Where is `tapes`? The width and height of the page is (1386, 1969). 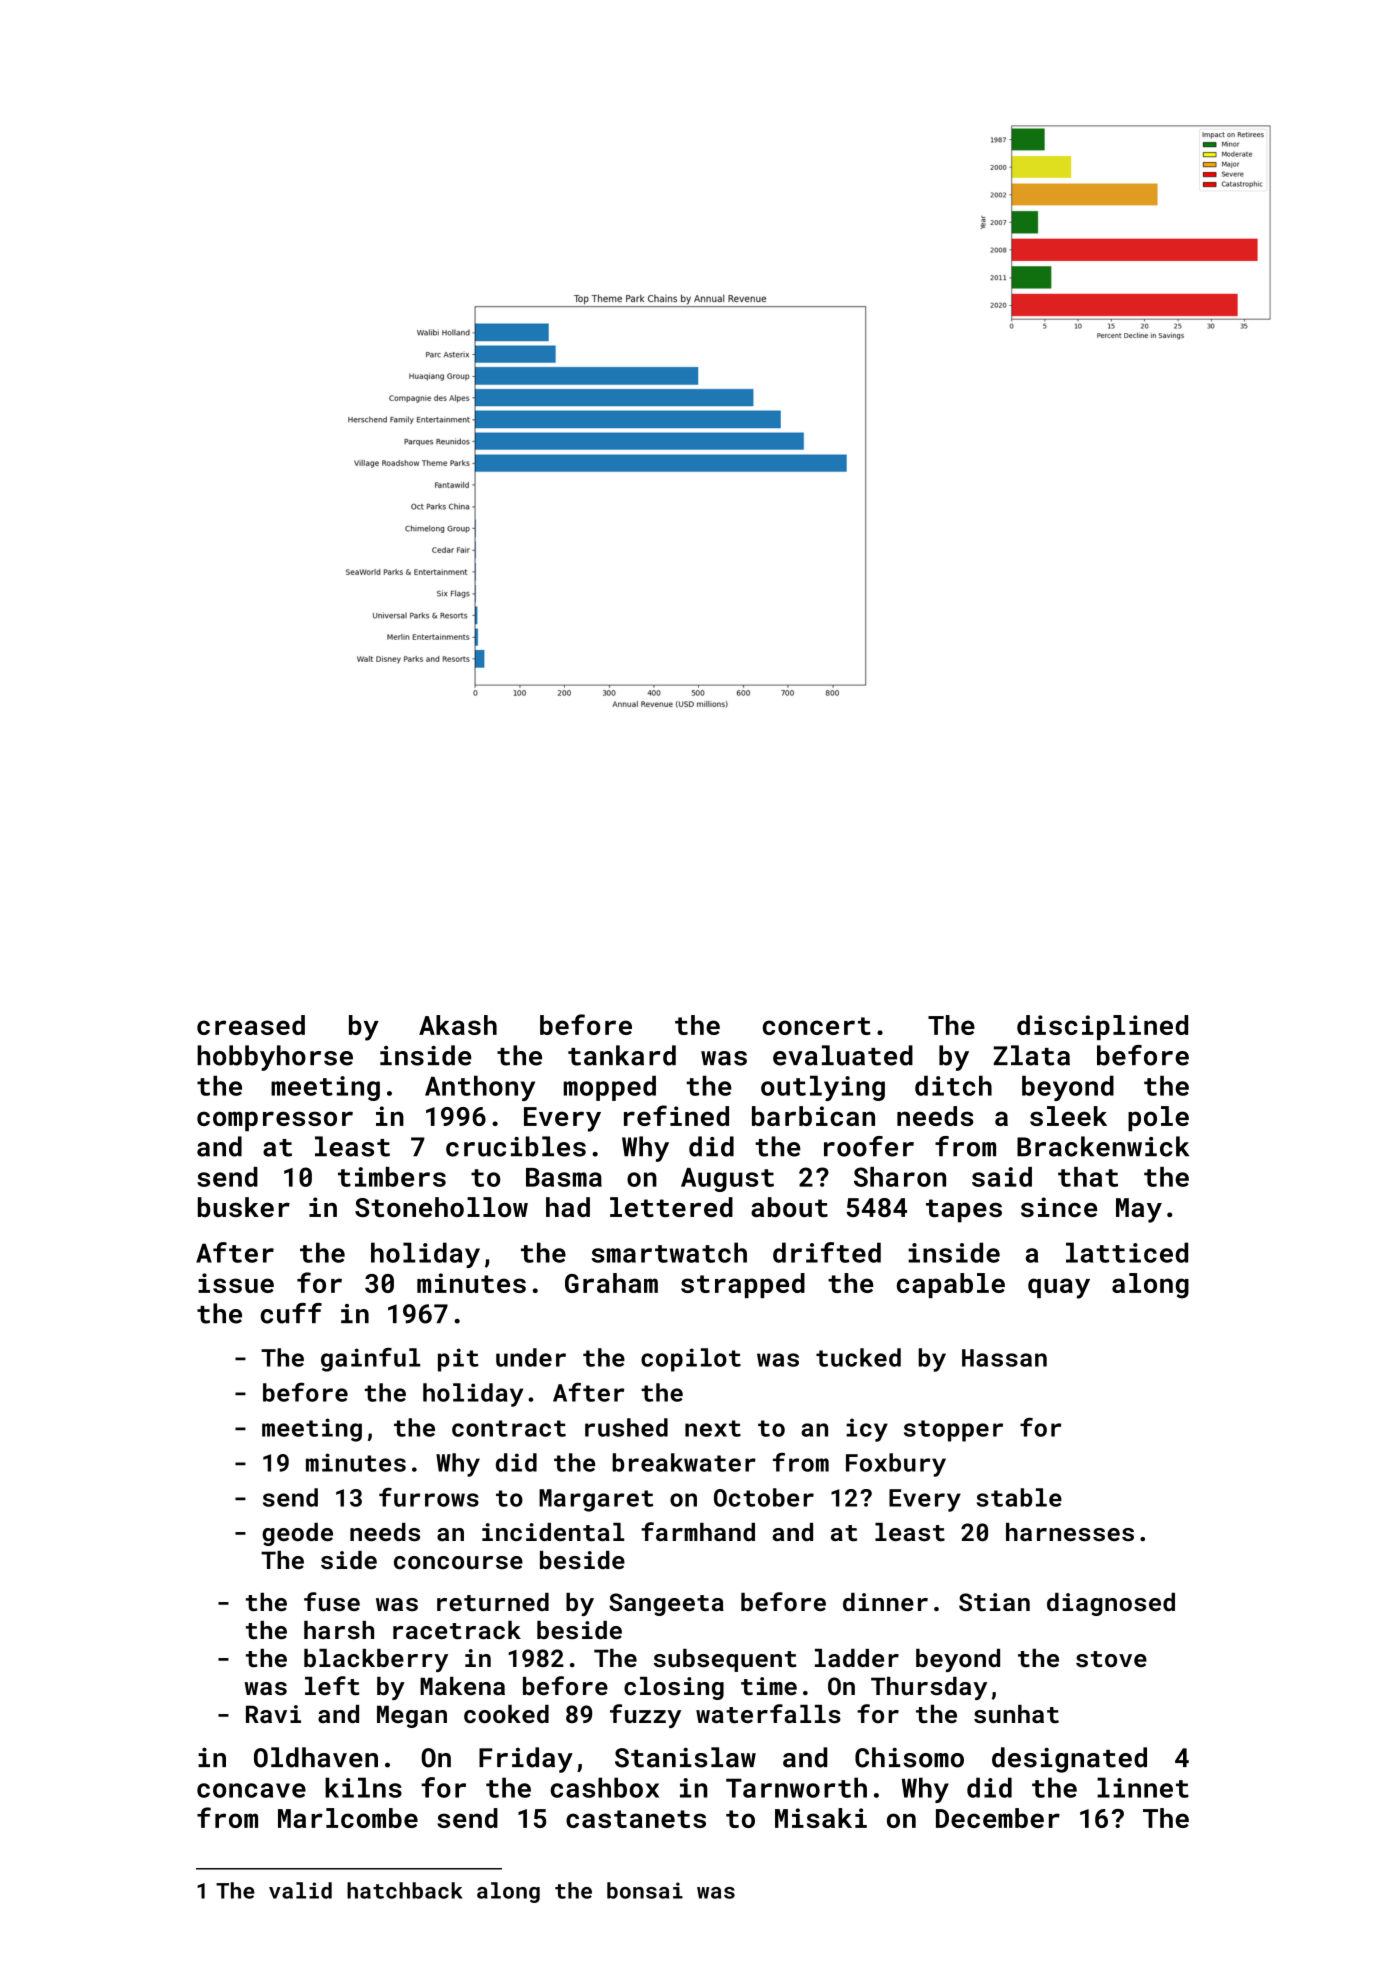 tapes is located at coordinates (964, 1211).
